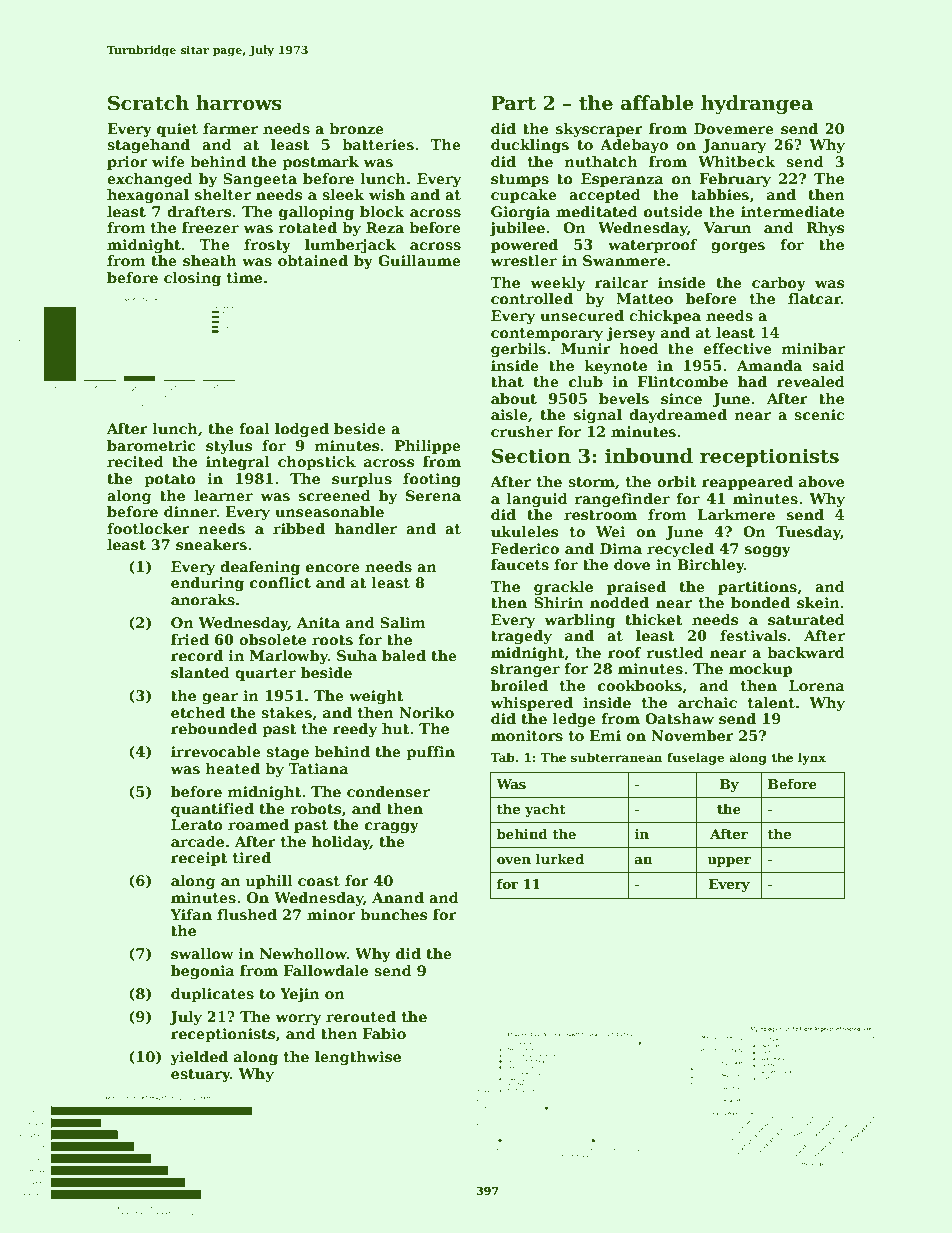 The width and height of the document is (952, 1233). What do you see at coordinates (532, 298) in the document?
I see `controlled` at bounding box center [532, 298].
